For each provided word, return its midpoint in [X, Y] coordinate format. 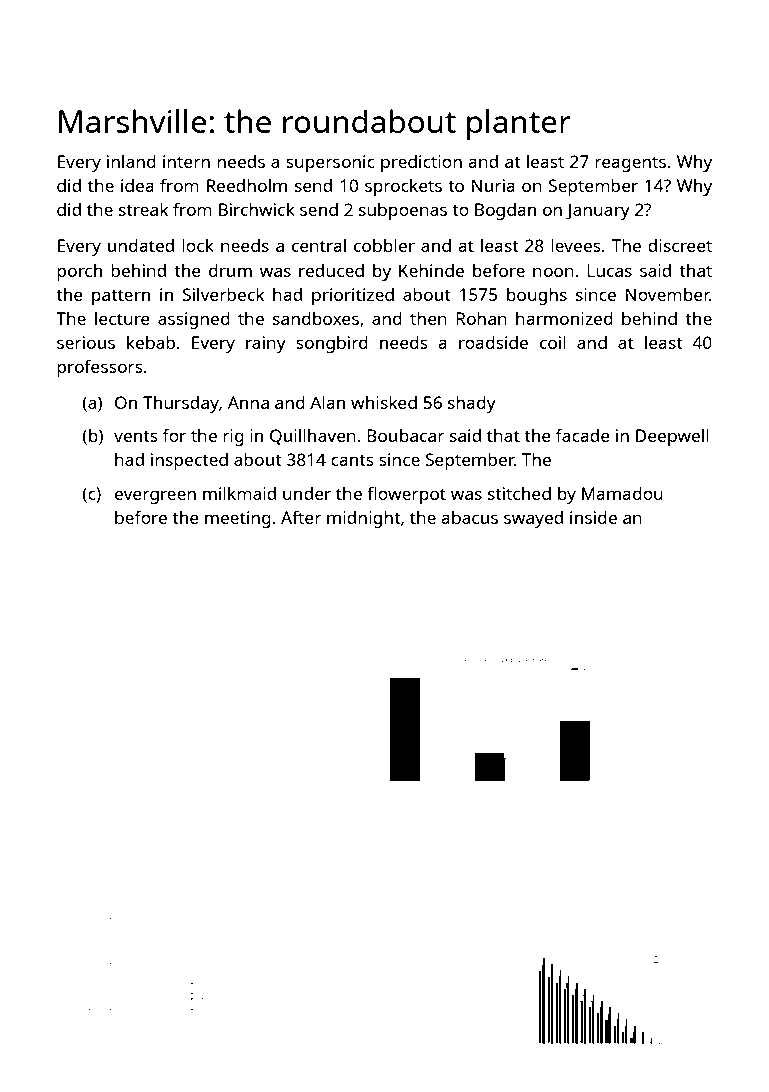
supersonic [330, 163]
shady [472, 404]
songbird [332, 344]
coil [553, 342]
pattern [121, 297]
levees [576, 245]
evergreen [155, 497]
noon [553, 272]
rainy [266, 344]
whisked [384, 402]
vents [136, 436]
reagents [630, 164]
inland [131, 161]
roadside [493, 342]
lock [198, 245]
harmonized [564, 318]
